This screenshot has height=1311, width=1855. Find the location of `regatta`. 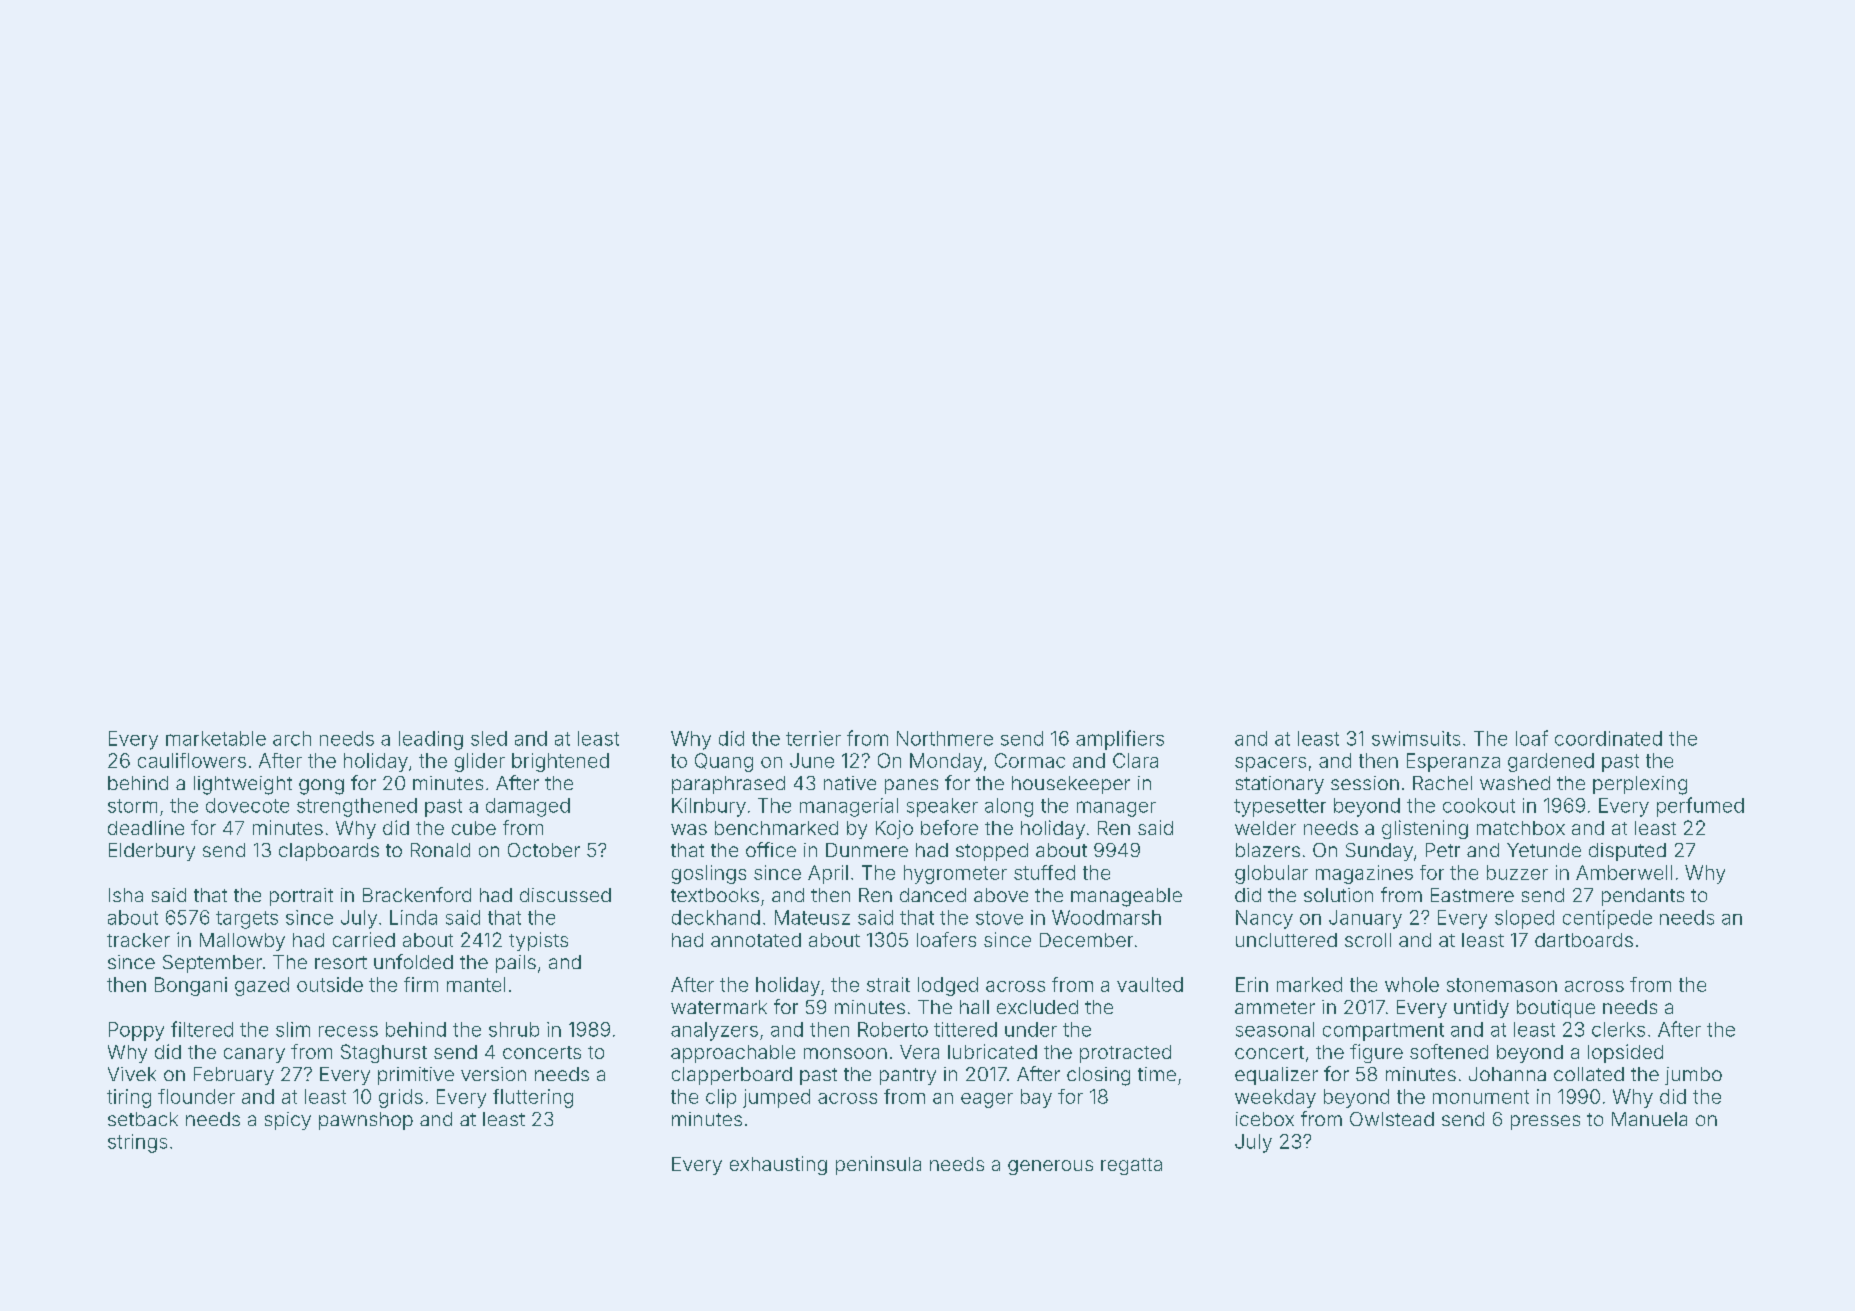

regatta is located at coordinates (1131, 1166).
